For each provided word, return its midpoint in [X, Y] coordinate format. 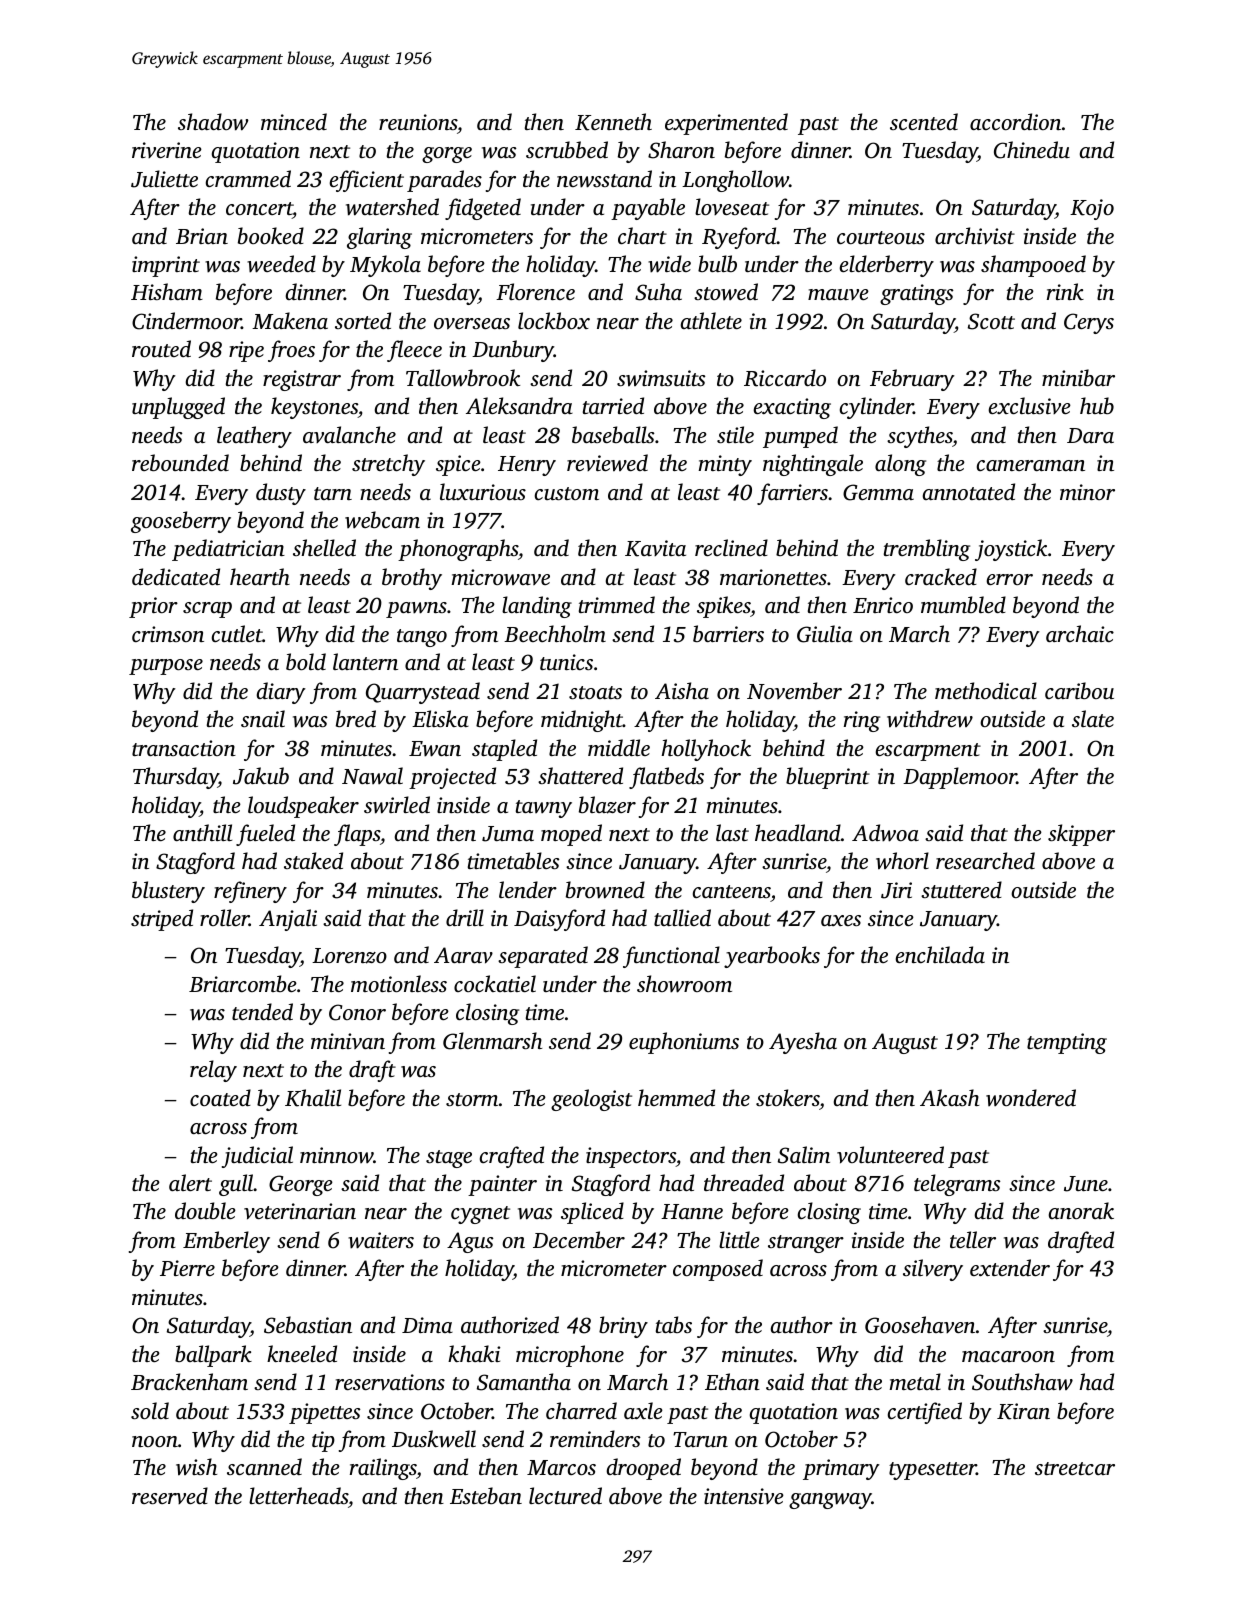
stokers [787, 1097]
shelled [324, 547]
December [579, 1239]
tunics [566, 662]
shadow [213, 122]
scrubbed [567, 149]
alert [190, 1182]
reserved [170, 1495]
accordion [1015, 121]
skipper [1081, 835]
